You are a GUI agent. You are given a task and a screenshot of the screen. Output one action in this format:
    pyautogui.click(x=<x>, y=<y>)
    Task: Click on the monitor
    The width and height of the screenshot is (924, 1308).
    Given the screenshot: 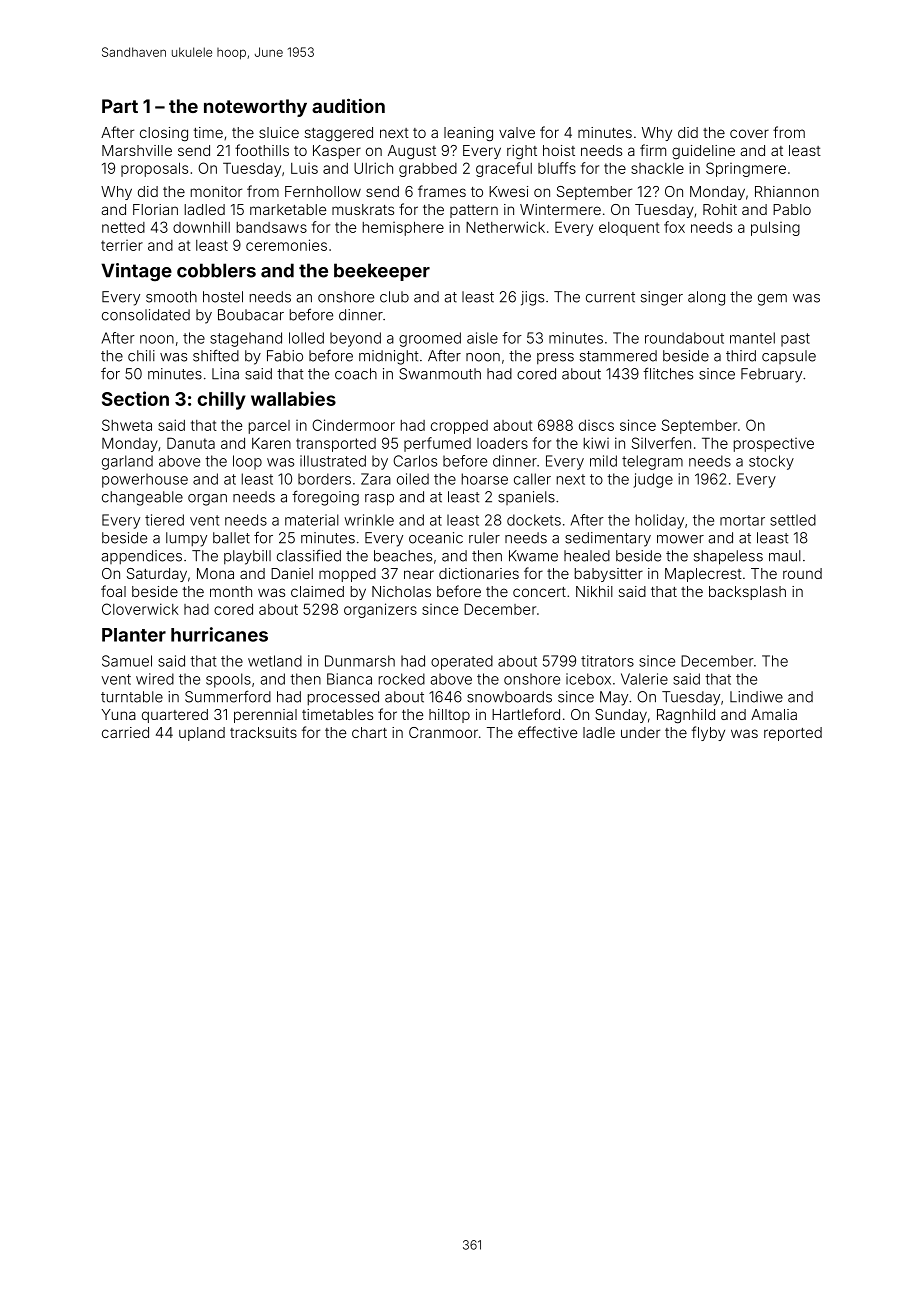 What is the action you would take?
    pyautogui.click(x=216, y=191)
